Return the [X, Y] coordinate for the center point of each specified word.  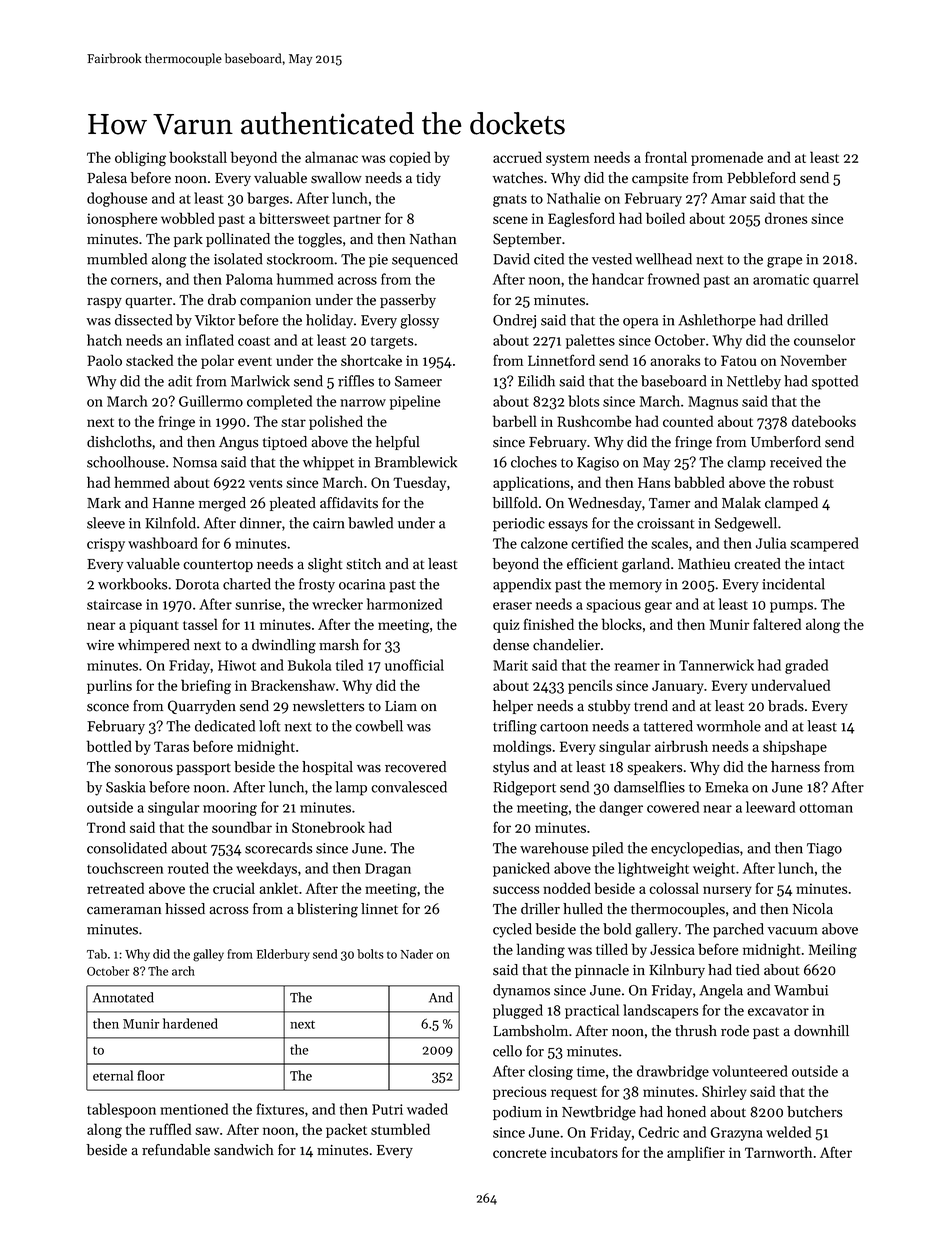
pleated [293, 504]
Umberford [786, 442]
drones [786, 218]
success [516, 890]
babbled [699, 482]
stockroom [300, 259]
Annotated [123, 997]
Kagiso [598, 464]
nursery [727, 891]
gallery [656, 930]
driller [540, 909]
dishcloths [119, 442]
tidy [428, 179]
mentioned [194, 1109]
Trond [106, 827]
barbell [515, 421]
